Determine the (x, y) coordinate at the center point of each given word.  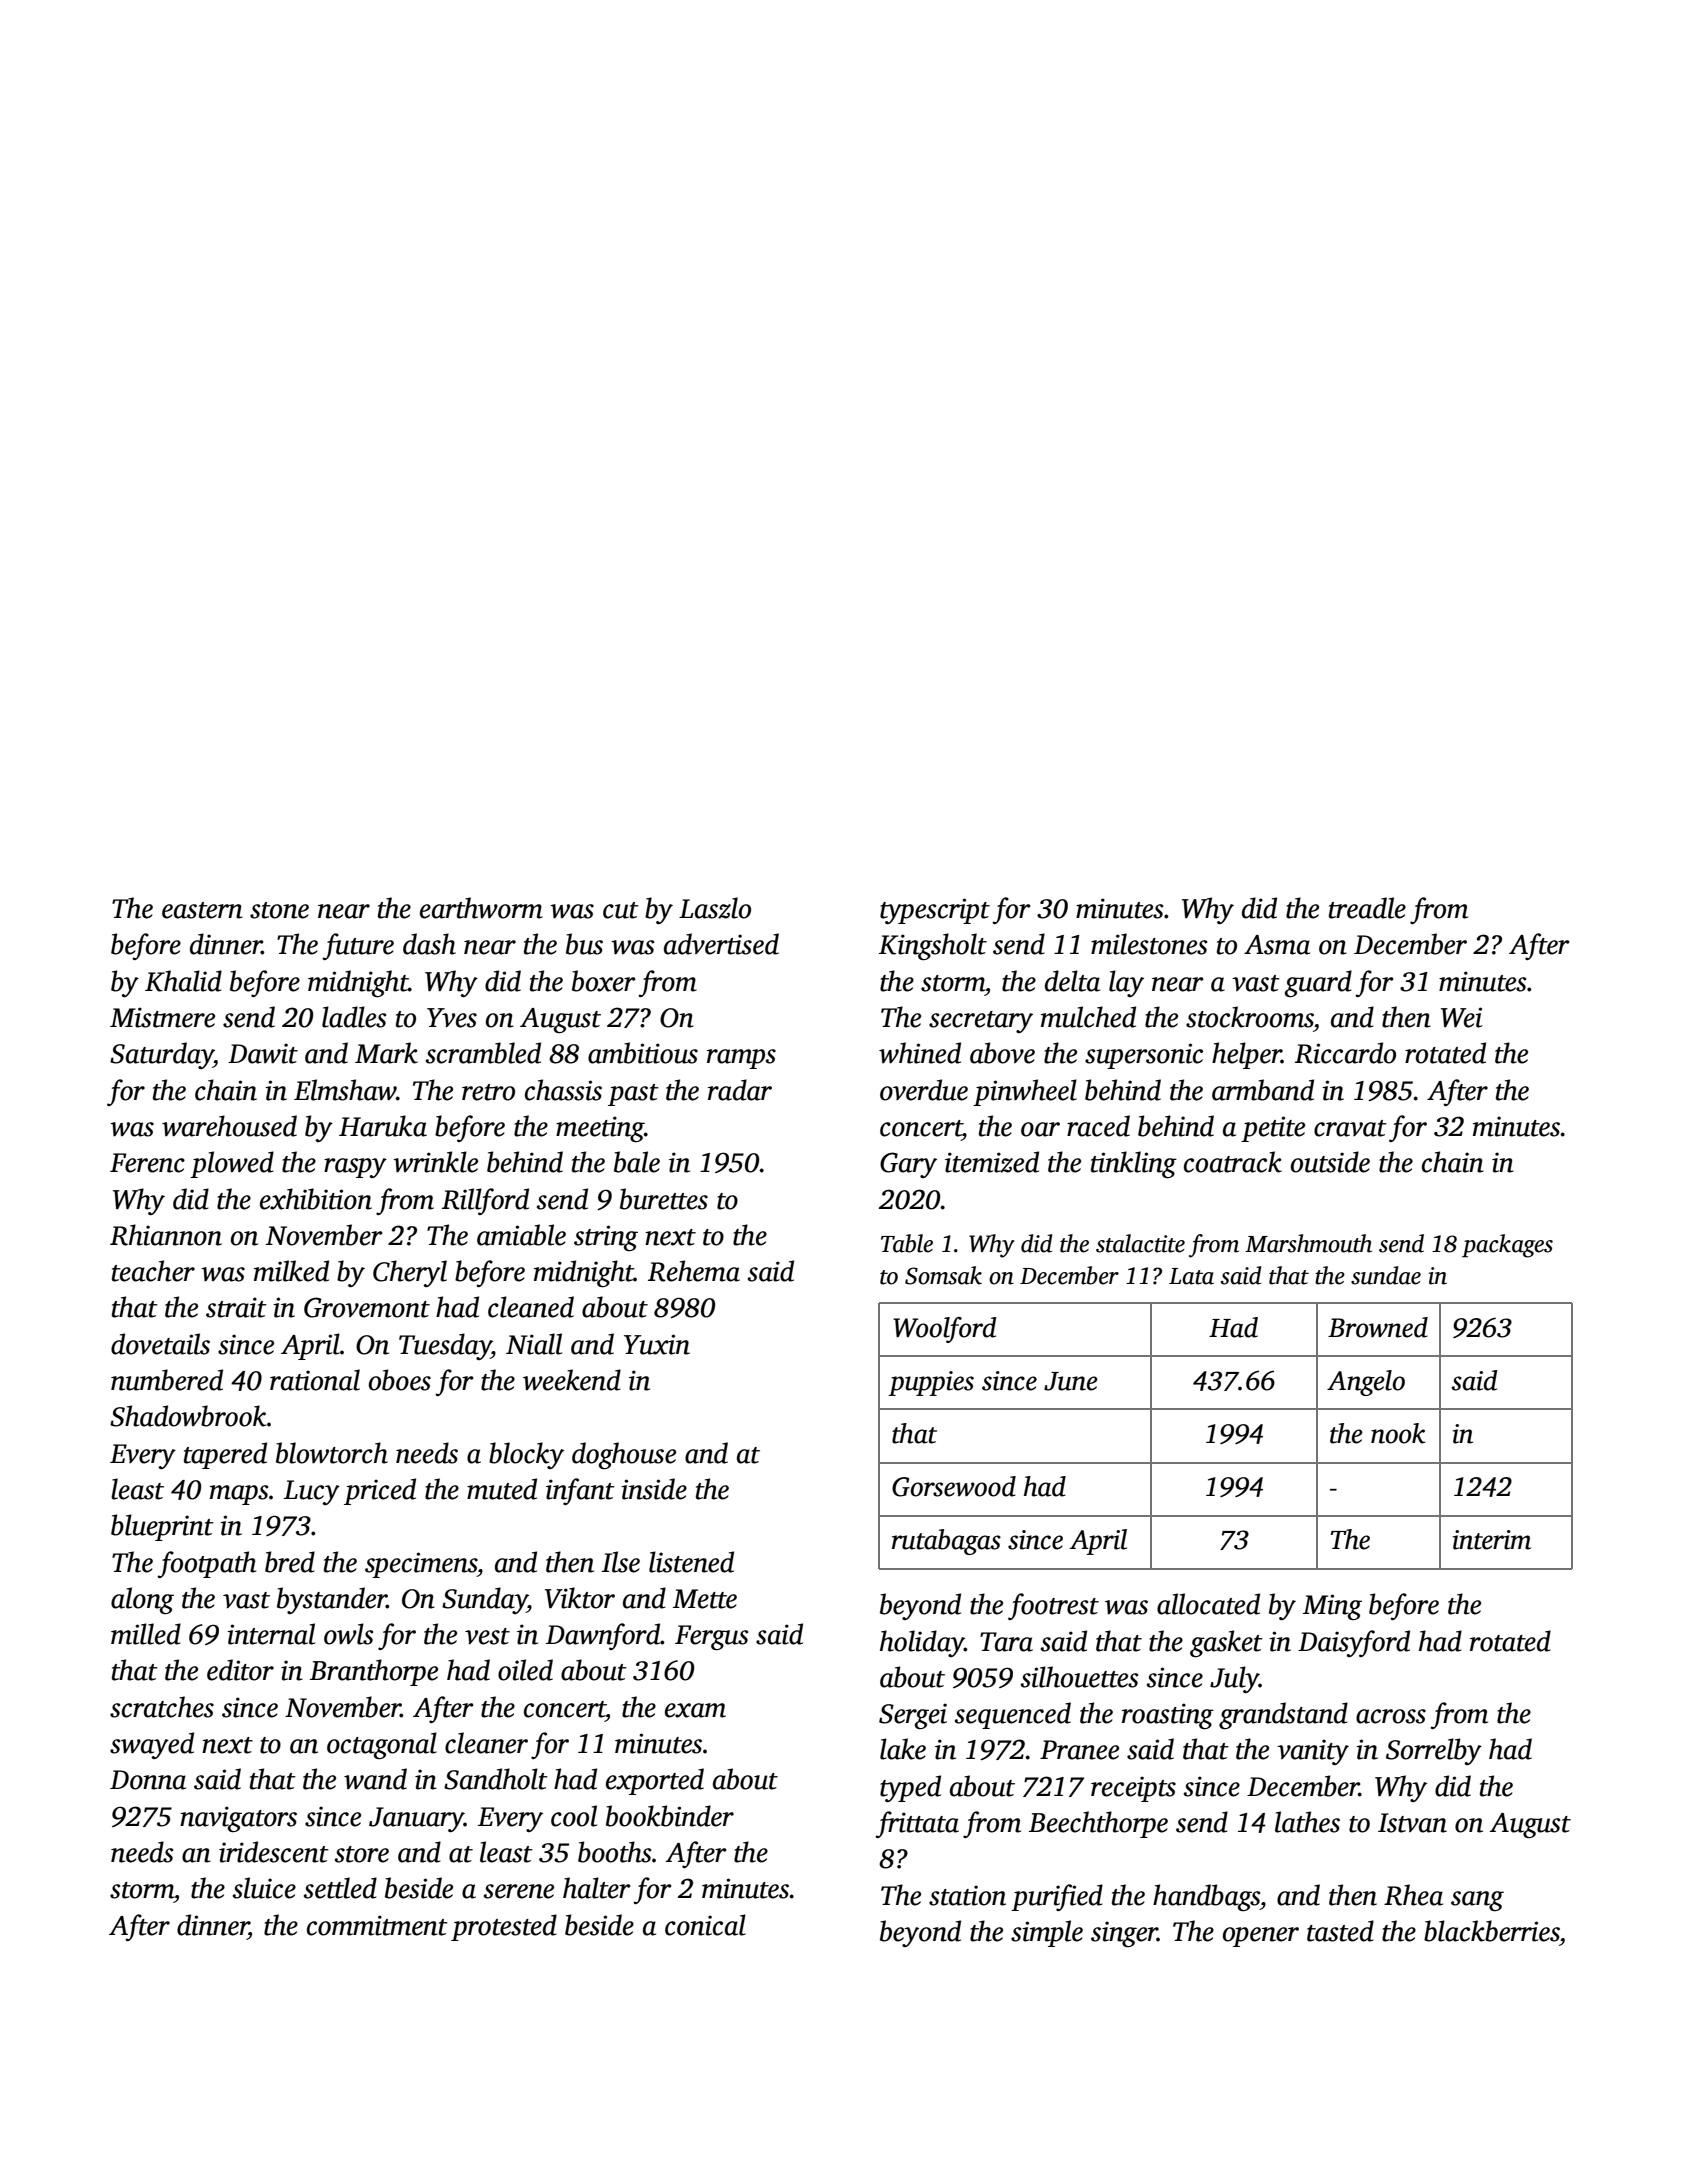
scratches (162, 1707)
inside (654, 1489)
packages (1507, 1246)
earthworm (481, 908)
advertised (721, 944)
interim (1492, 1540)
